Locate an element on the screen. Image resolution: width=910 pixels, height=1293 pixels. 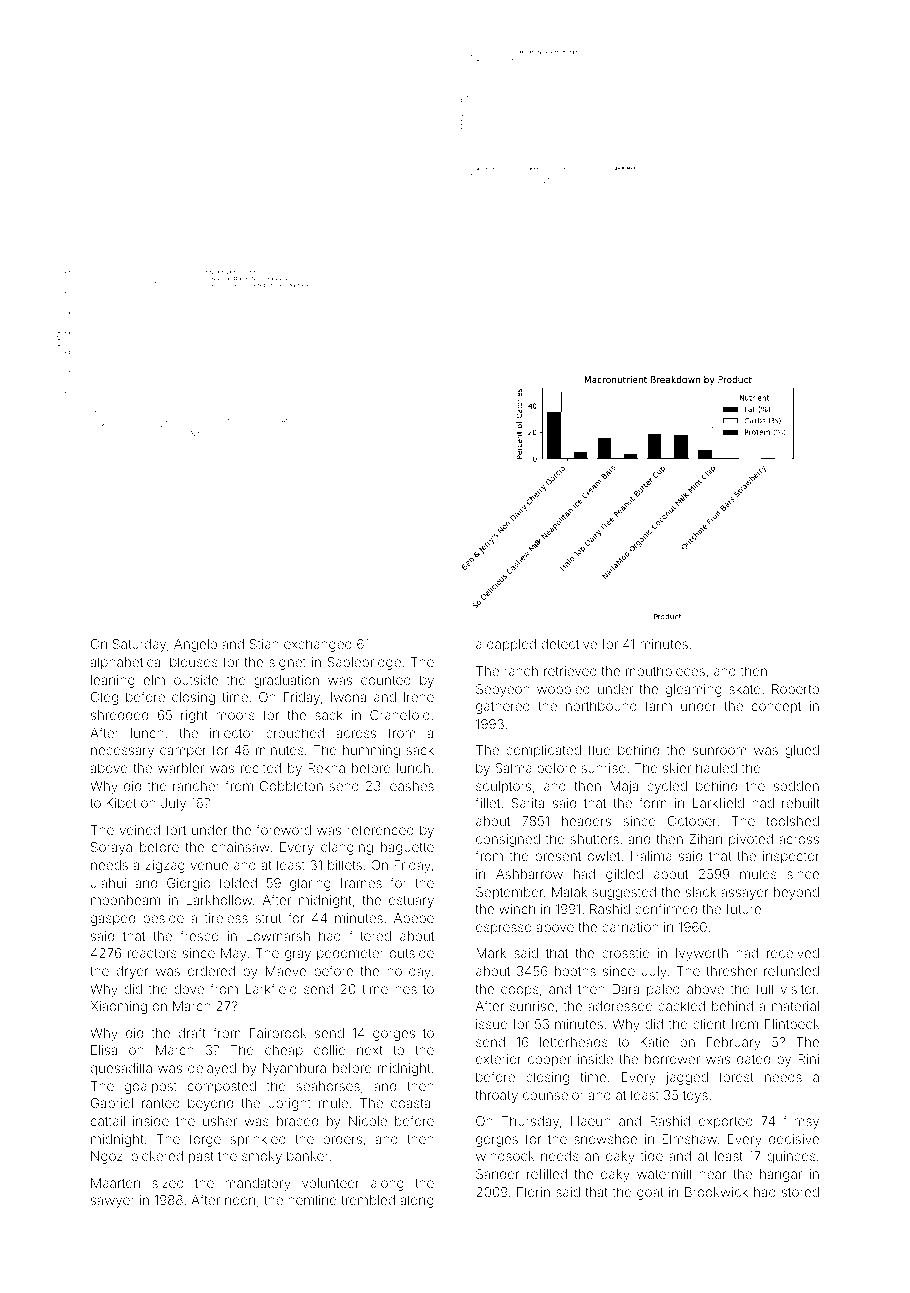
gasped is located at coordinates (113, 919).
